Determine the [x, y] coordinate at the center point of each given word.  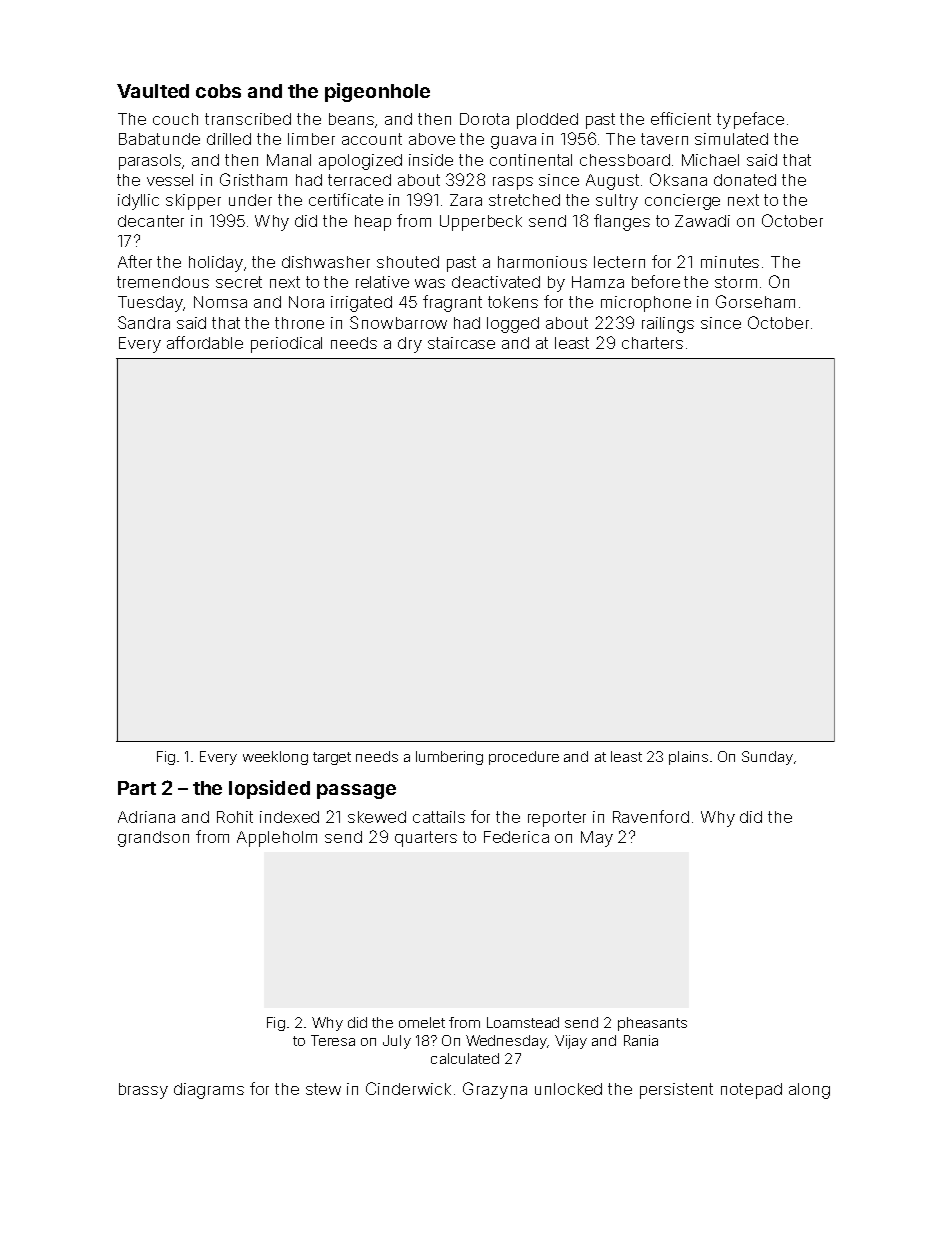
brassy [143, 1091]
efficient [681, 118]
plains [688, 758]
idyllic [138, 202]
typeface [750, 120]
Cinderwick [408, 1088]
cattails [439, 817]
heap [373, 223]
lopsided [269, 789]
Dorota [484, 119]
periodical [286, 345]
